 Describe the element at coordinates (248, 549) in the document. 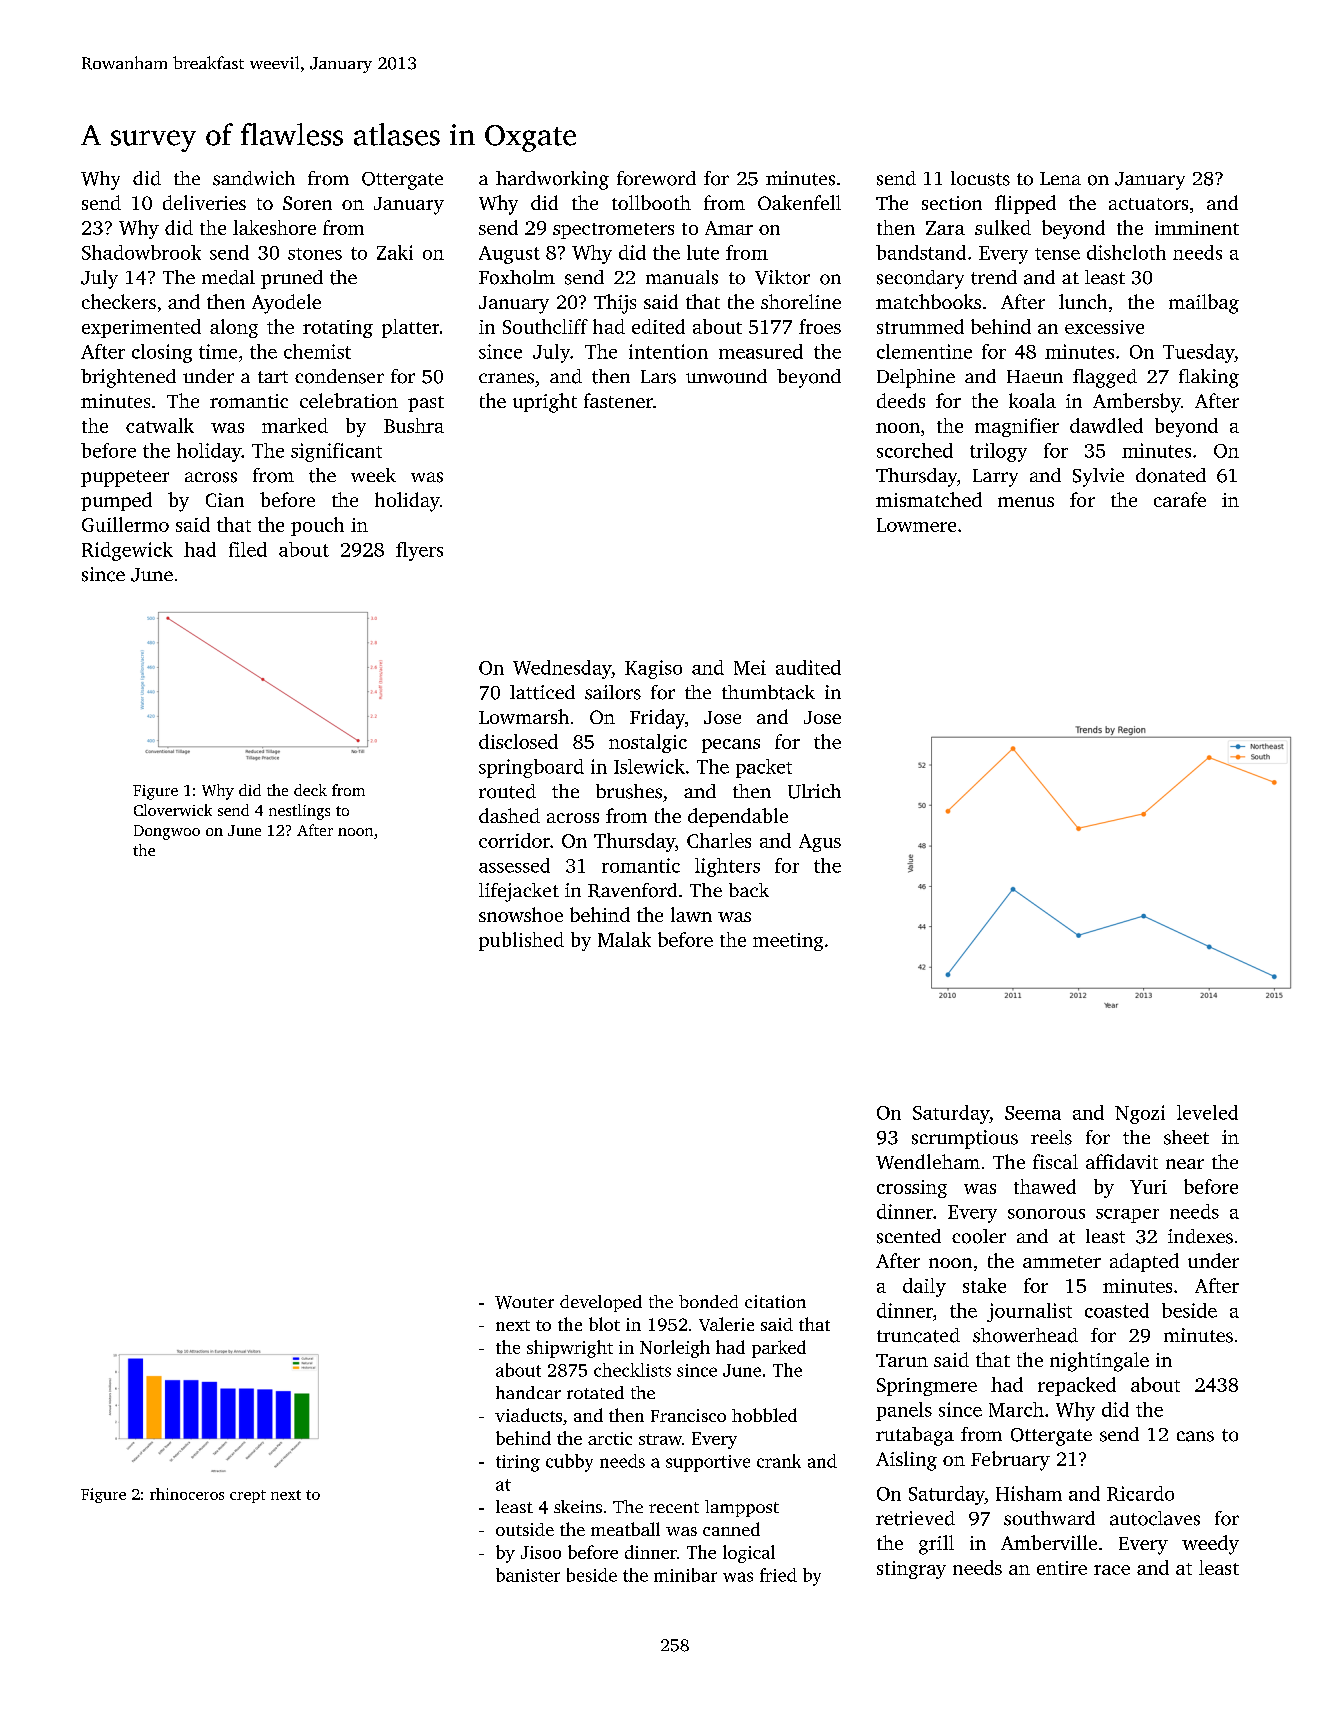

I see `filed` at that location.
